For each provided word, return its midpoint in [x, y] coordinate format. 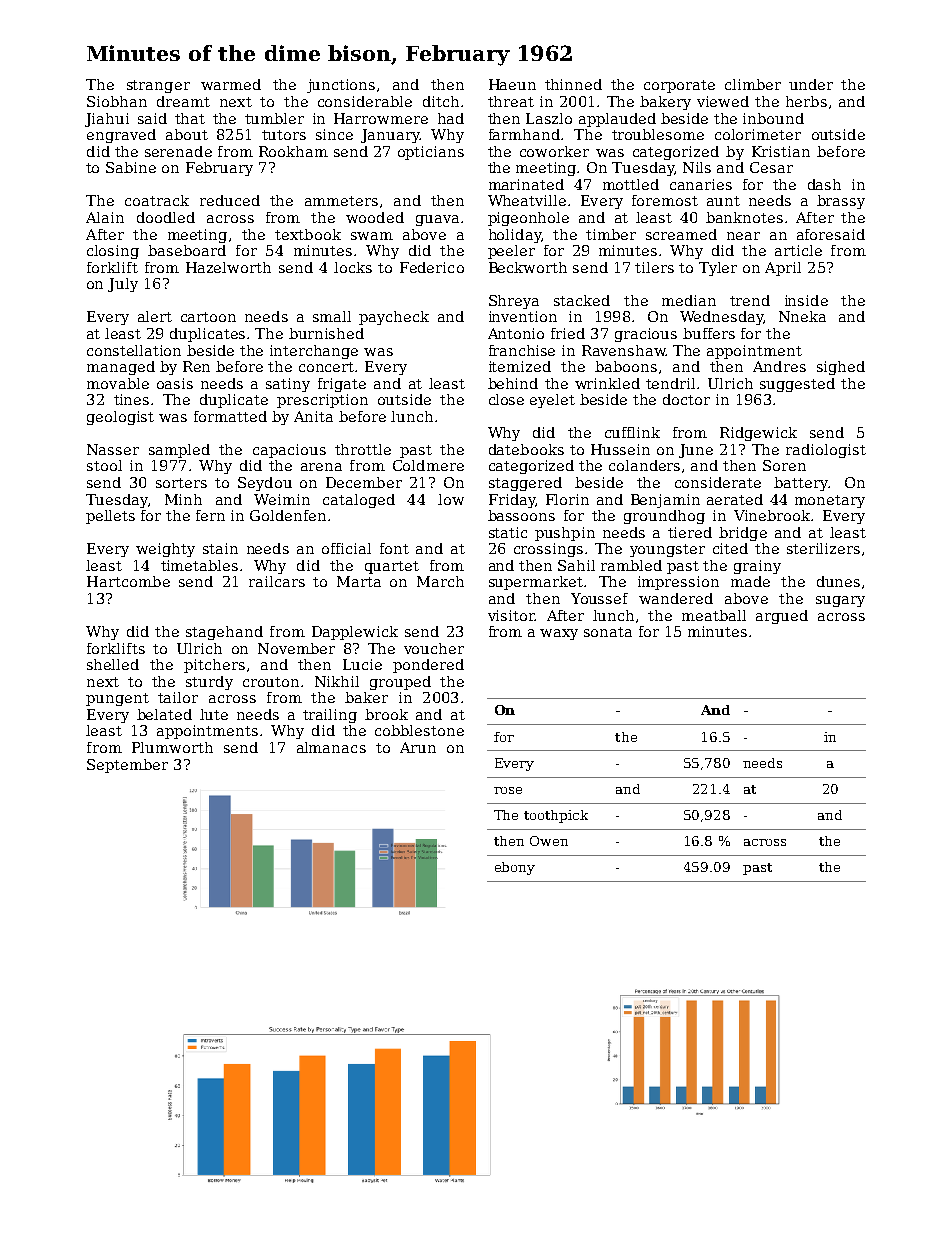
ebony [515, 868]
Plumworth [172, 747]
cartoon [208, 317]
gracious [646, 335]
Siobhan [117, 101]
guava [437, 220]
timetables [199, 565]
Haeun [512, 84]
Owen [549, 841]
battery [801, 484]
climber [753, 84]
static [508, 532]
